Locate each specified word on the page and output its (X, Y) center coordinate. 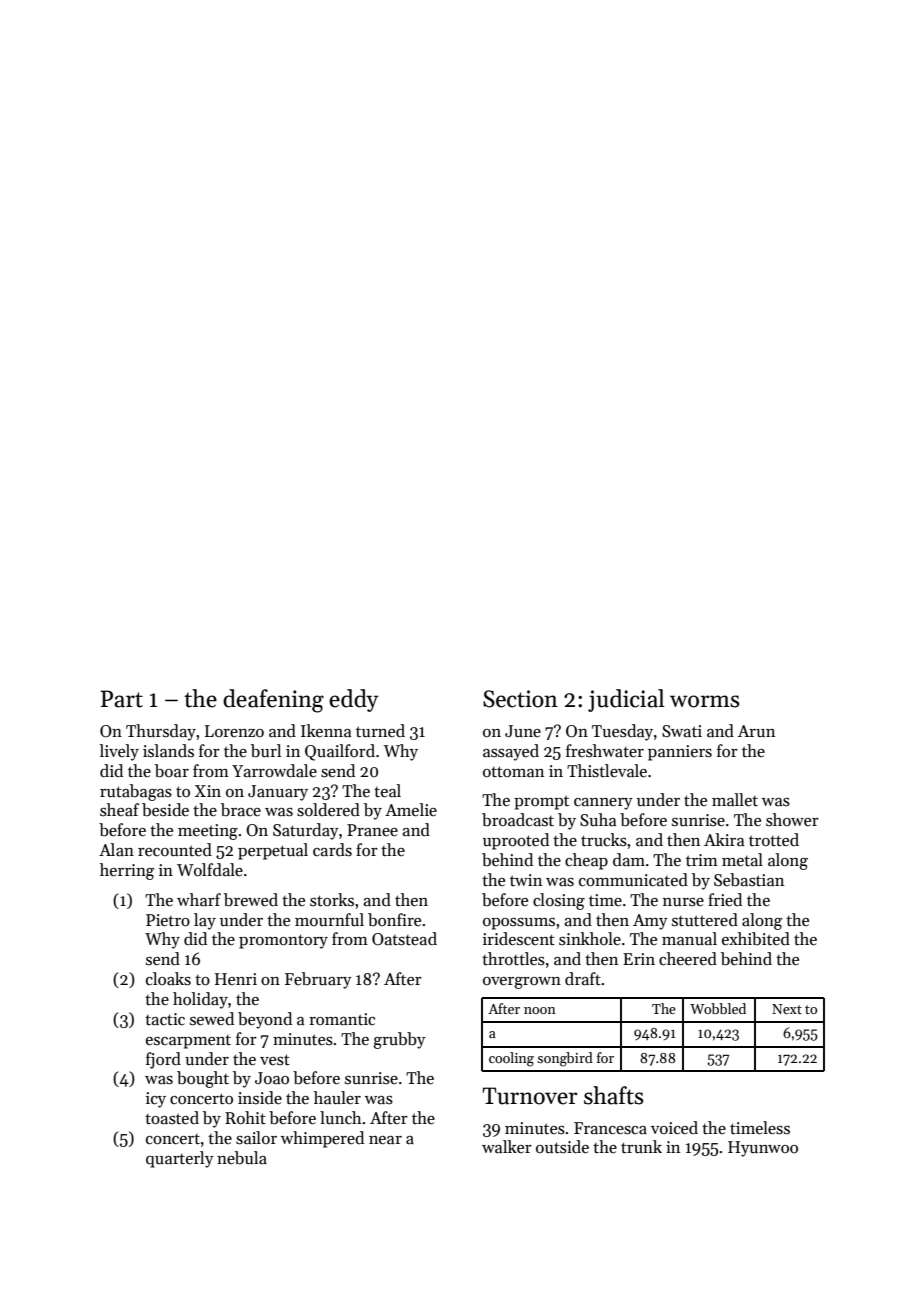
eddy (354, 700)
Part (122, 699)
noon (540, 1010)
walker (507, 1147)
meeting (208, 832)
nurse (683, 902)
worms (705, 701)
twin (526, 880)
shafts (614, 1095)
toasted (172, 1118)
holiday (200, 1000)
